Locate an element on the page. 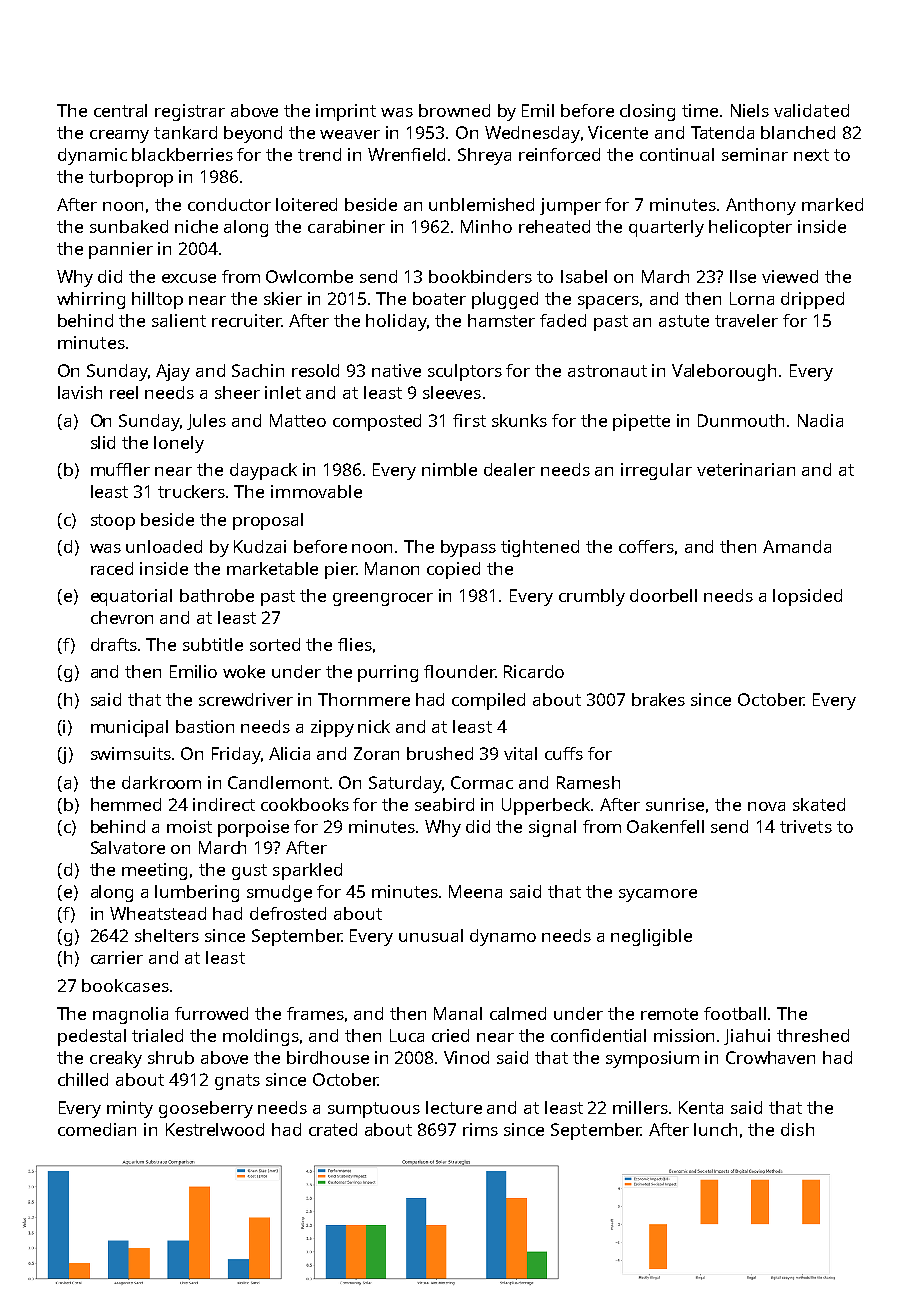  Kestrelwood is located at coordinates (215, 1129).
